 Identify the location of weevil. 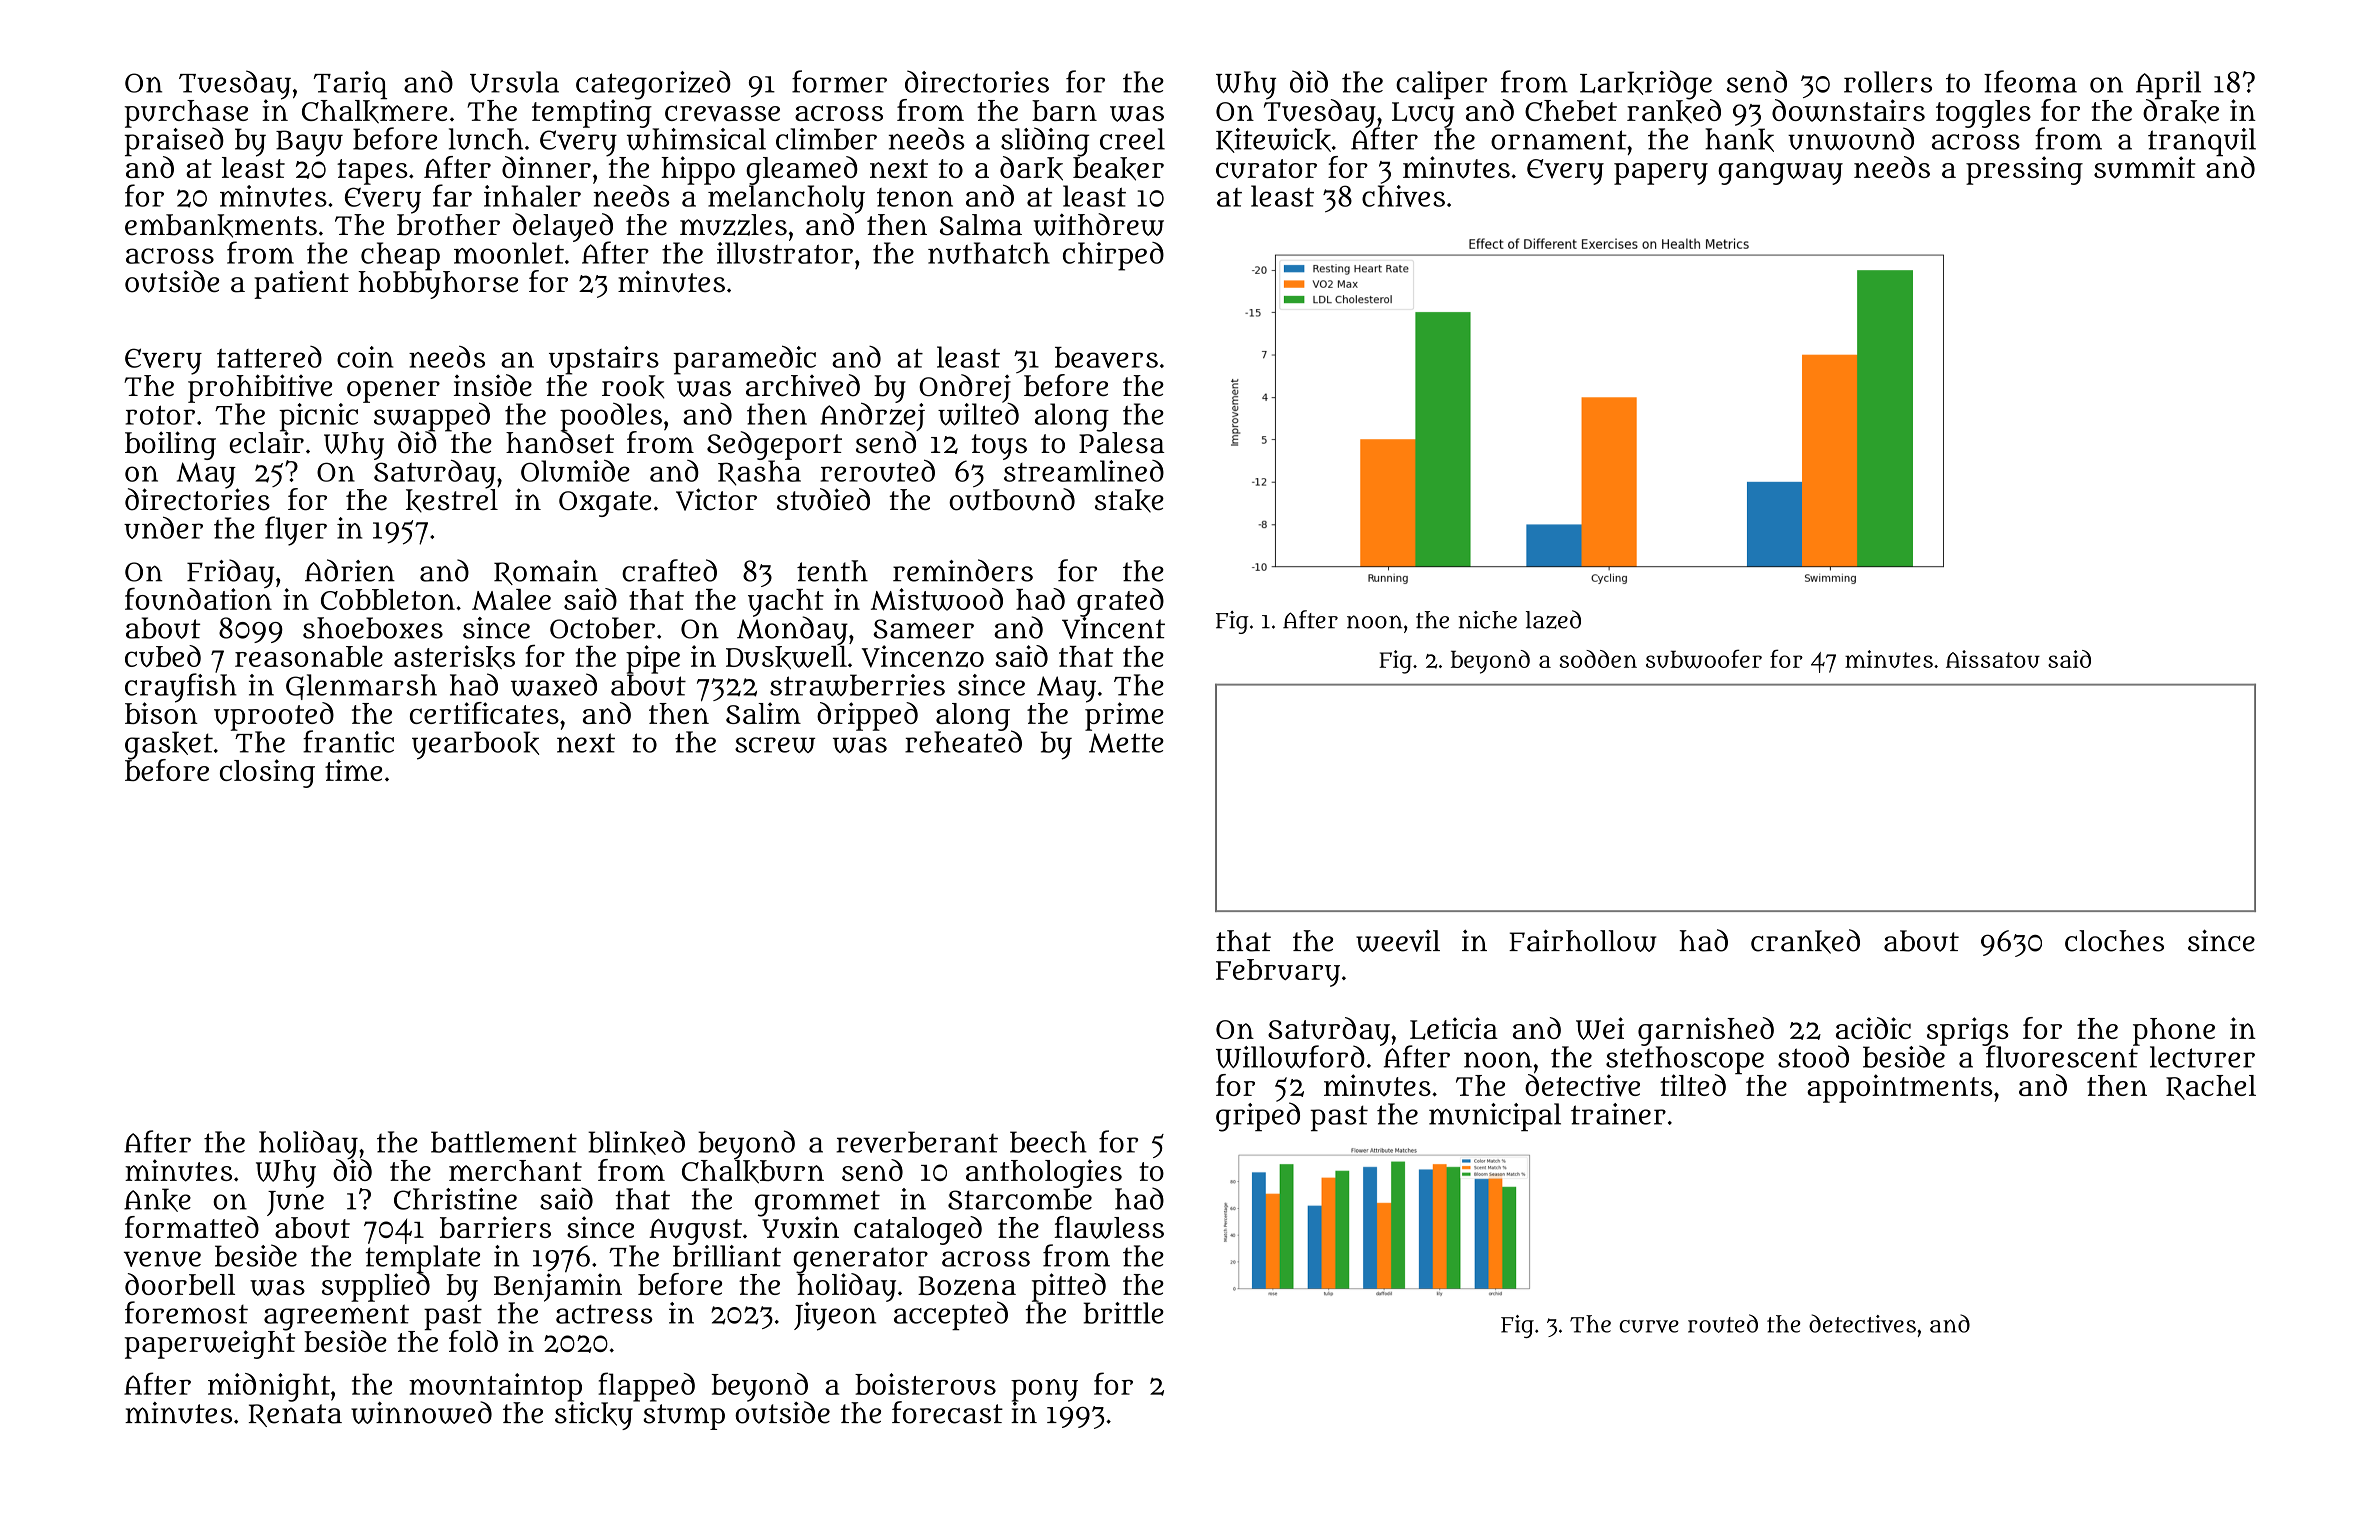
(1398, 941).
